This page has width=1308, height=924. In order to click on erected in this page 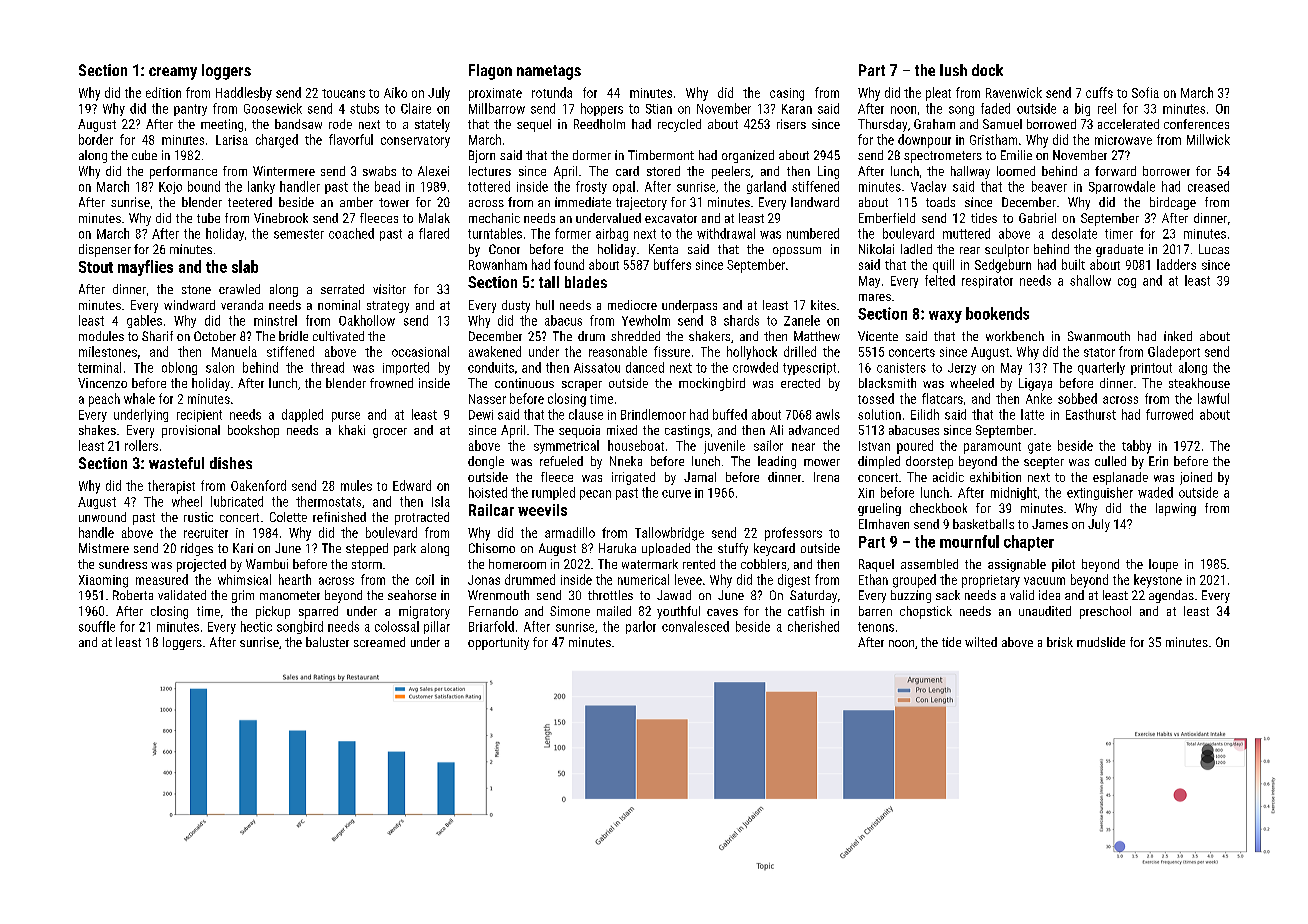, I will do `click(800, 383)`.
